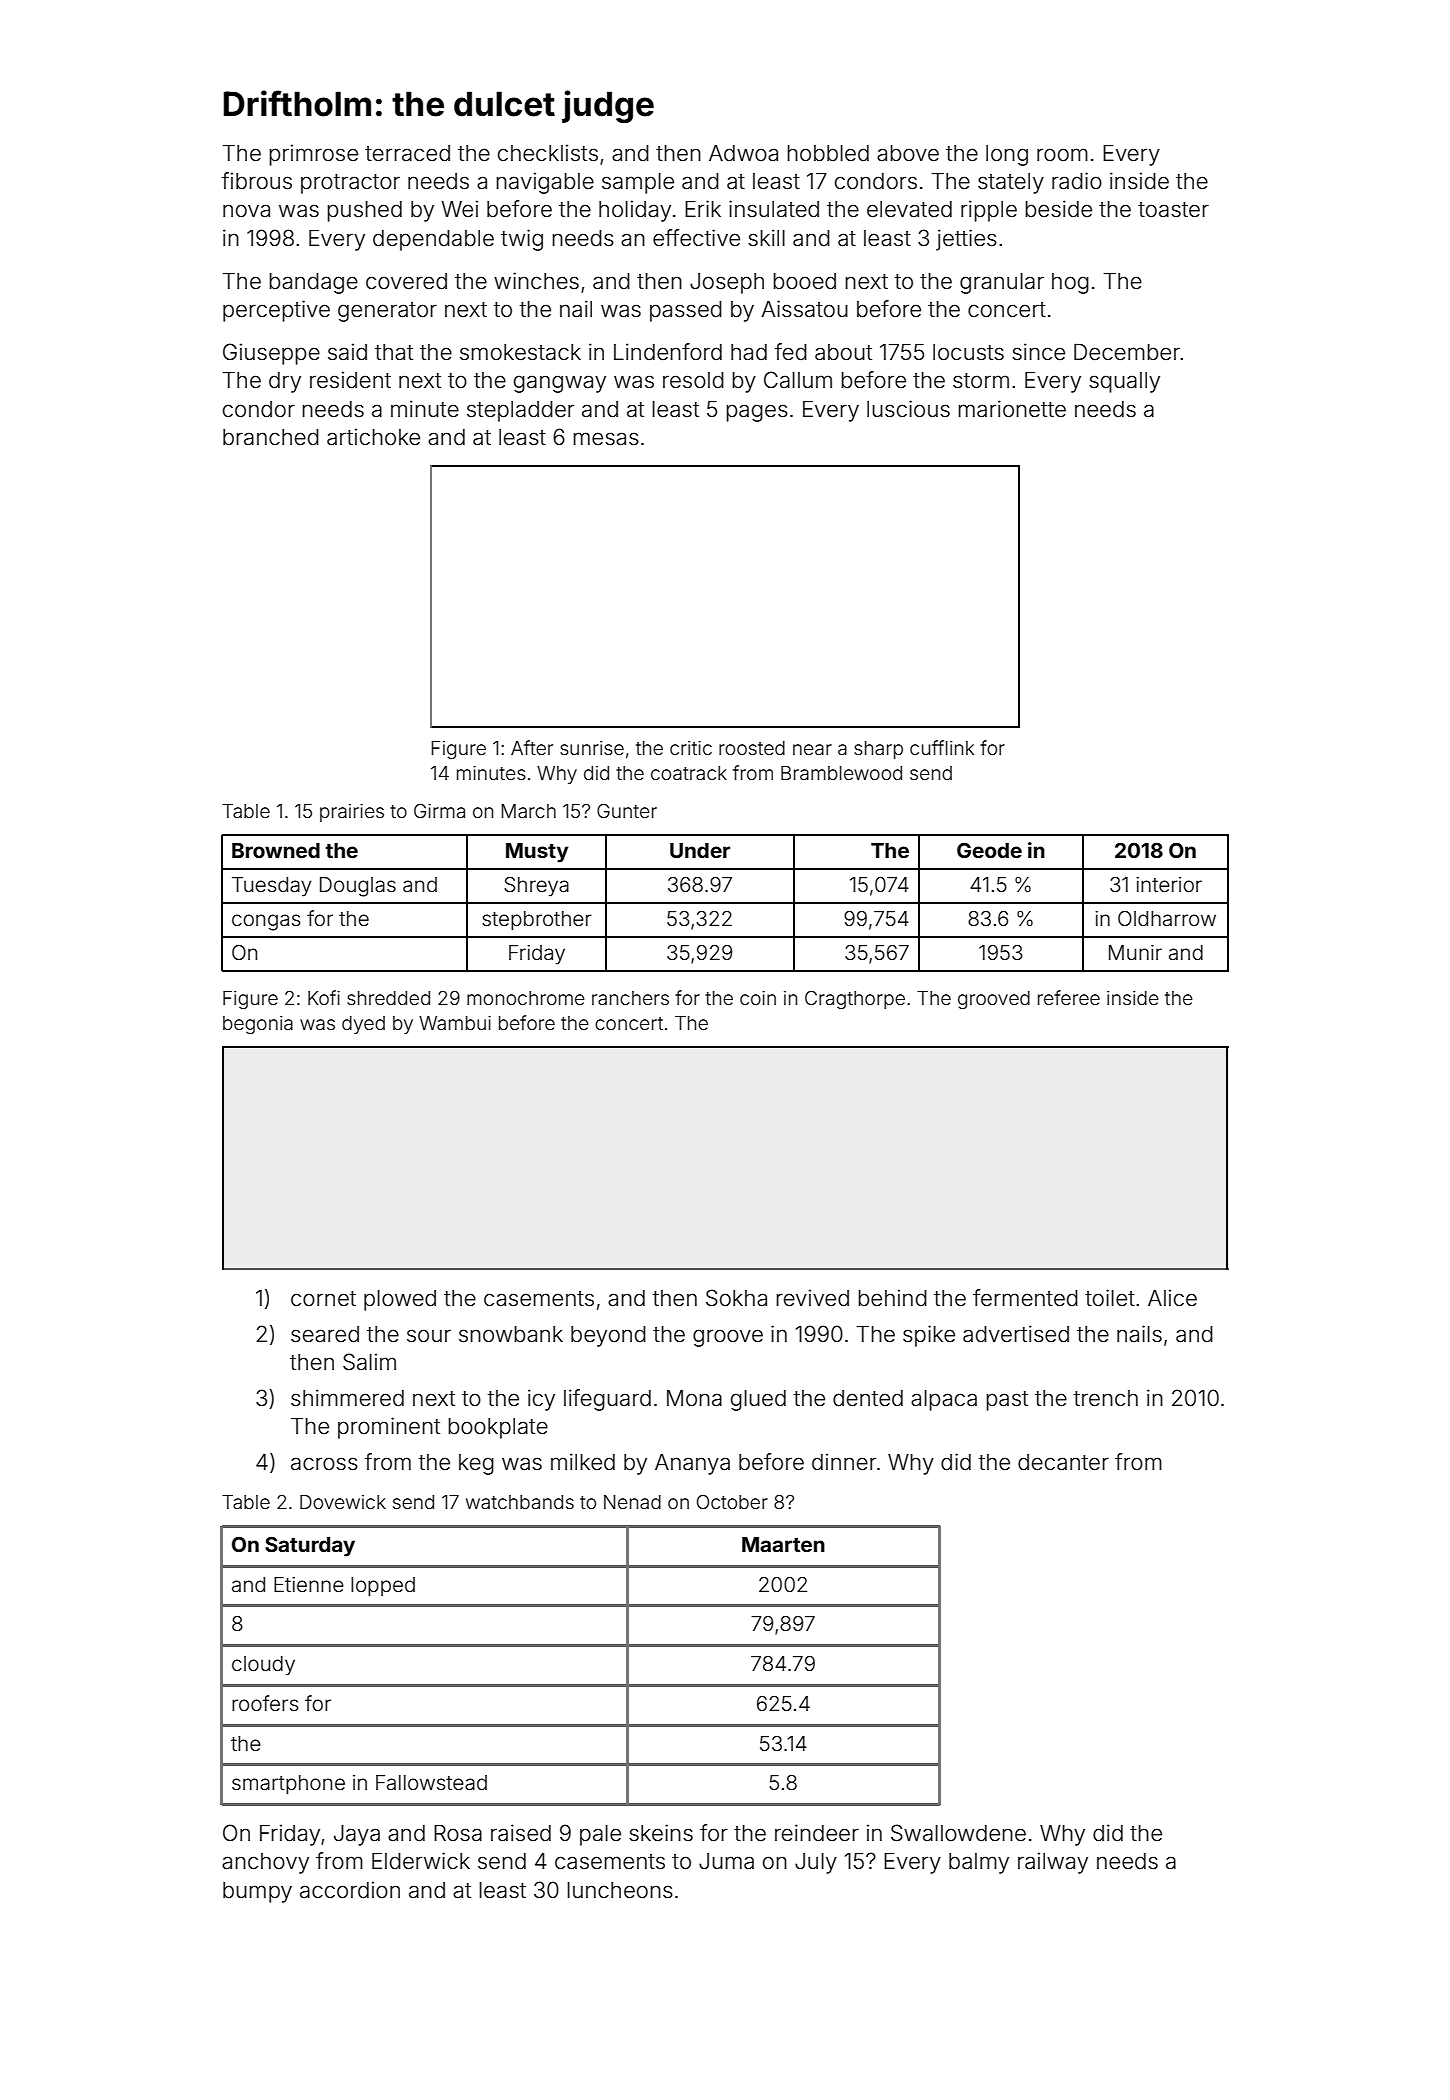 Image resolution: width=1450 pixels, height=2100 pixels. Describe the element at coordinates (1173, 210) in the screenshot. I see `toaster` at that location.
